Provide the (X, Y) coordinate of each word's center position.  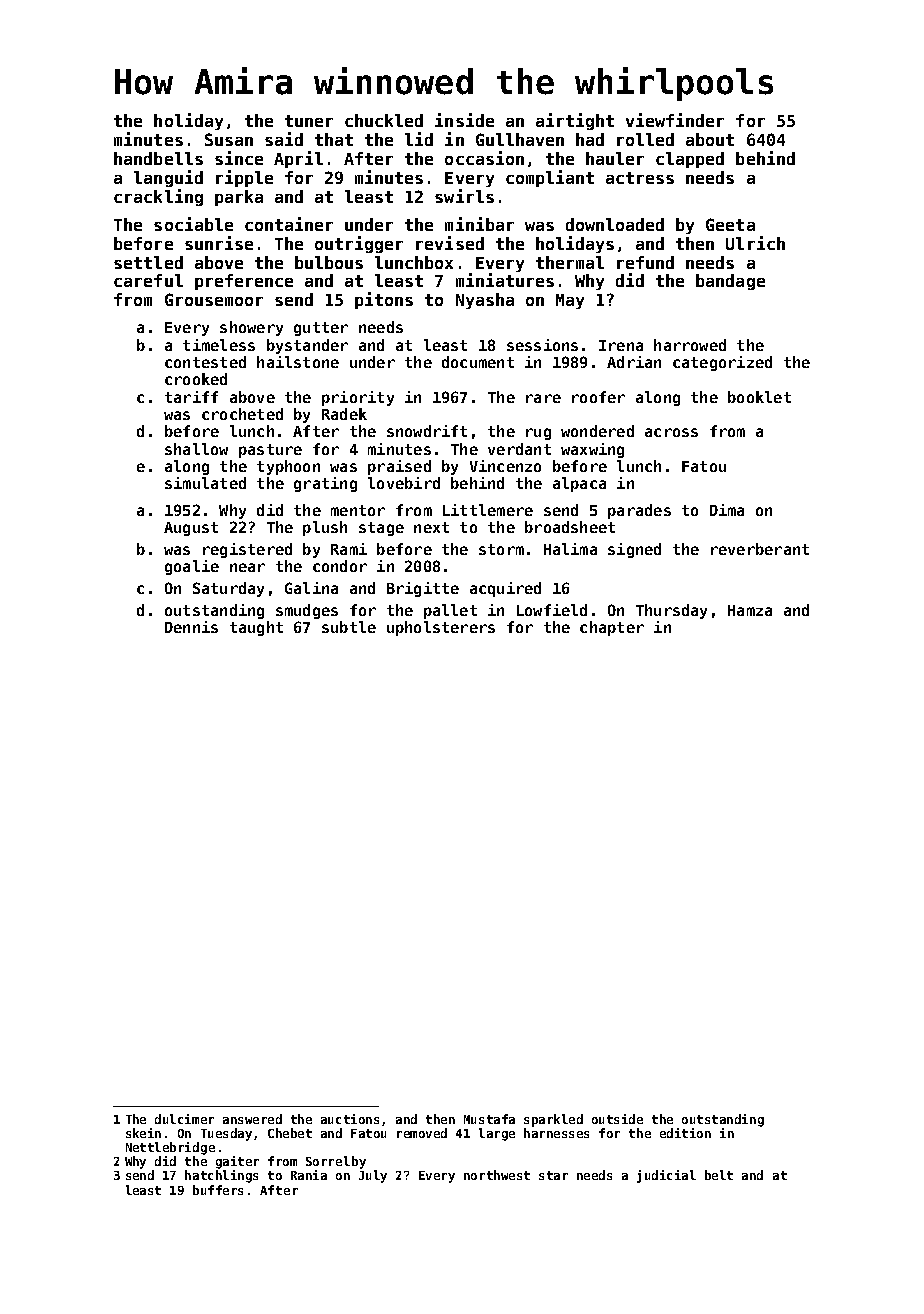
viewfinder (675, 120)
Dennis (191, 627)
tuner (309, 121)
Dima (727, 510)
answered (252, 1119)
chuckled (384, 120)
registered (247, 550)
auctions (350, 1119)
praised (399, 467)
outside (617, 1119)
